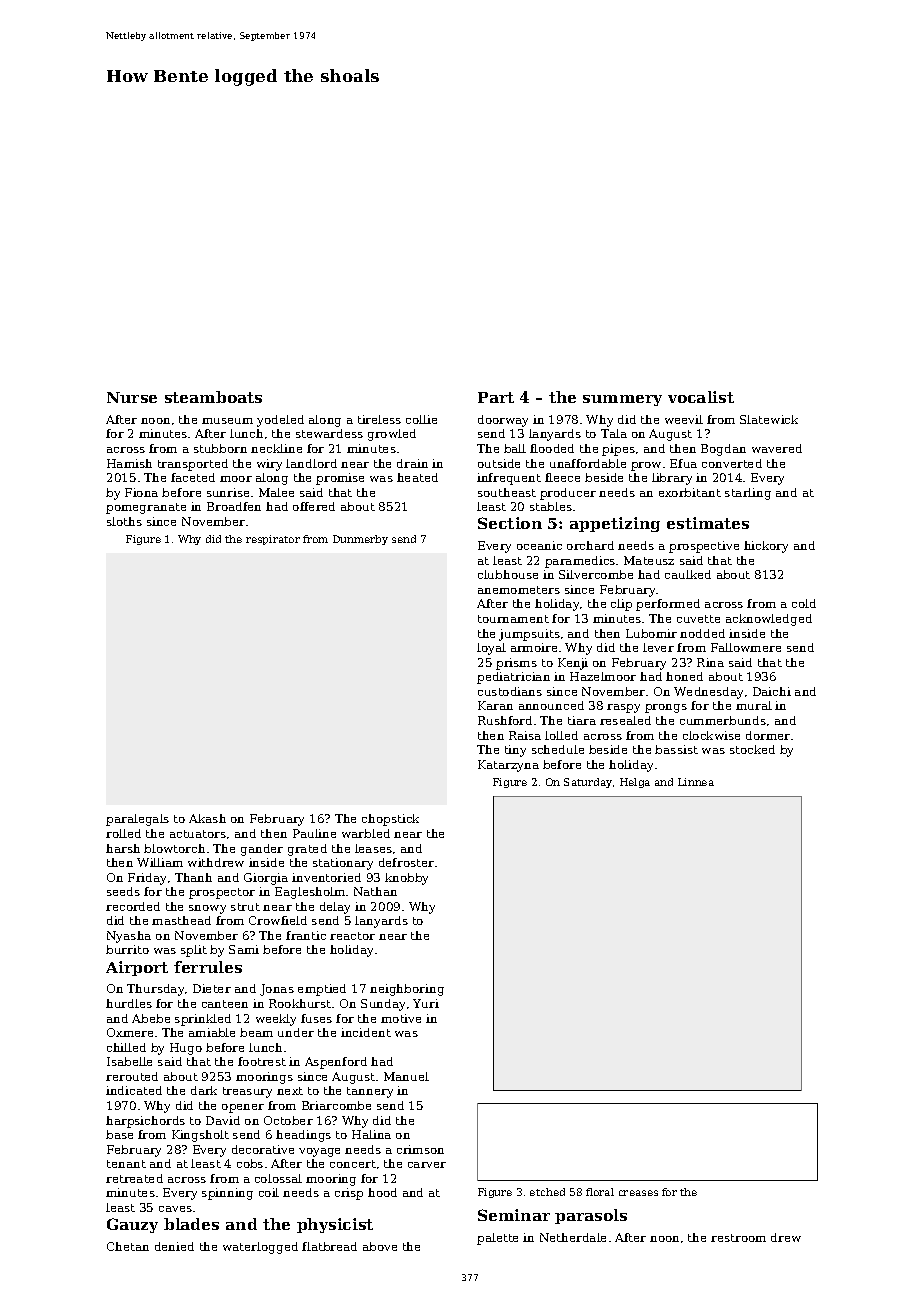  What do you see at coordinates (696, 782) in the screenshot?
I see `Linnea` at bounding box center [696, 782].
